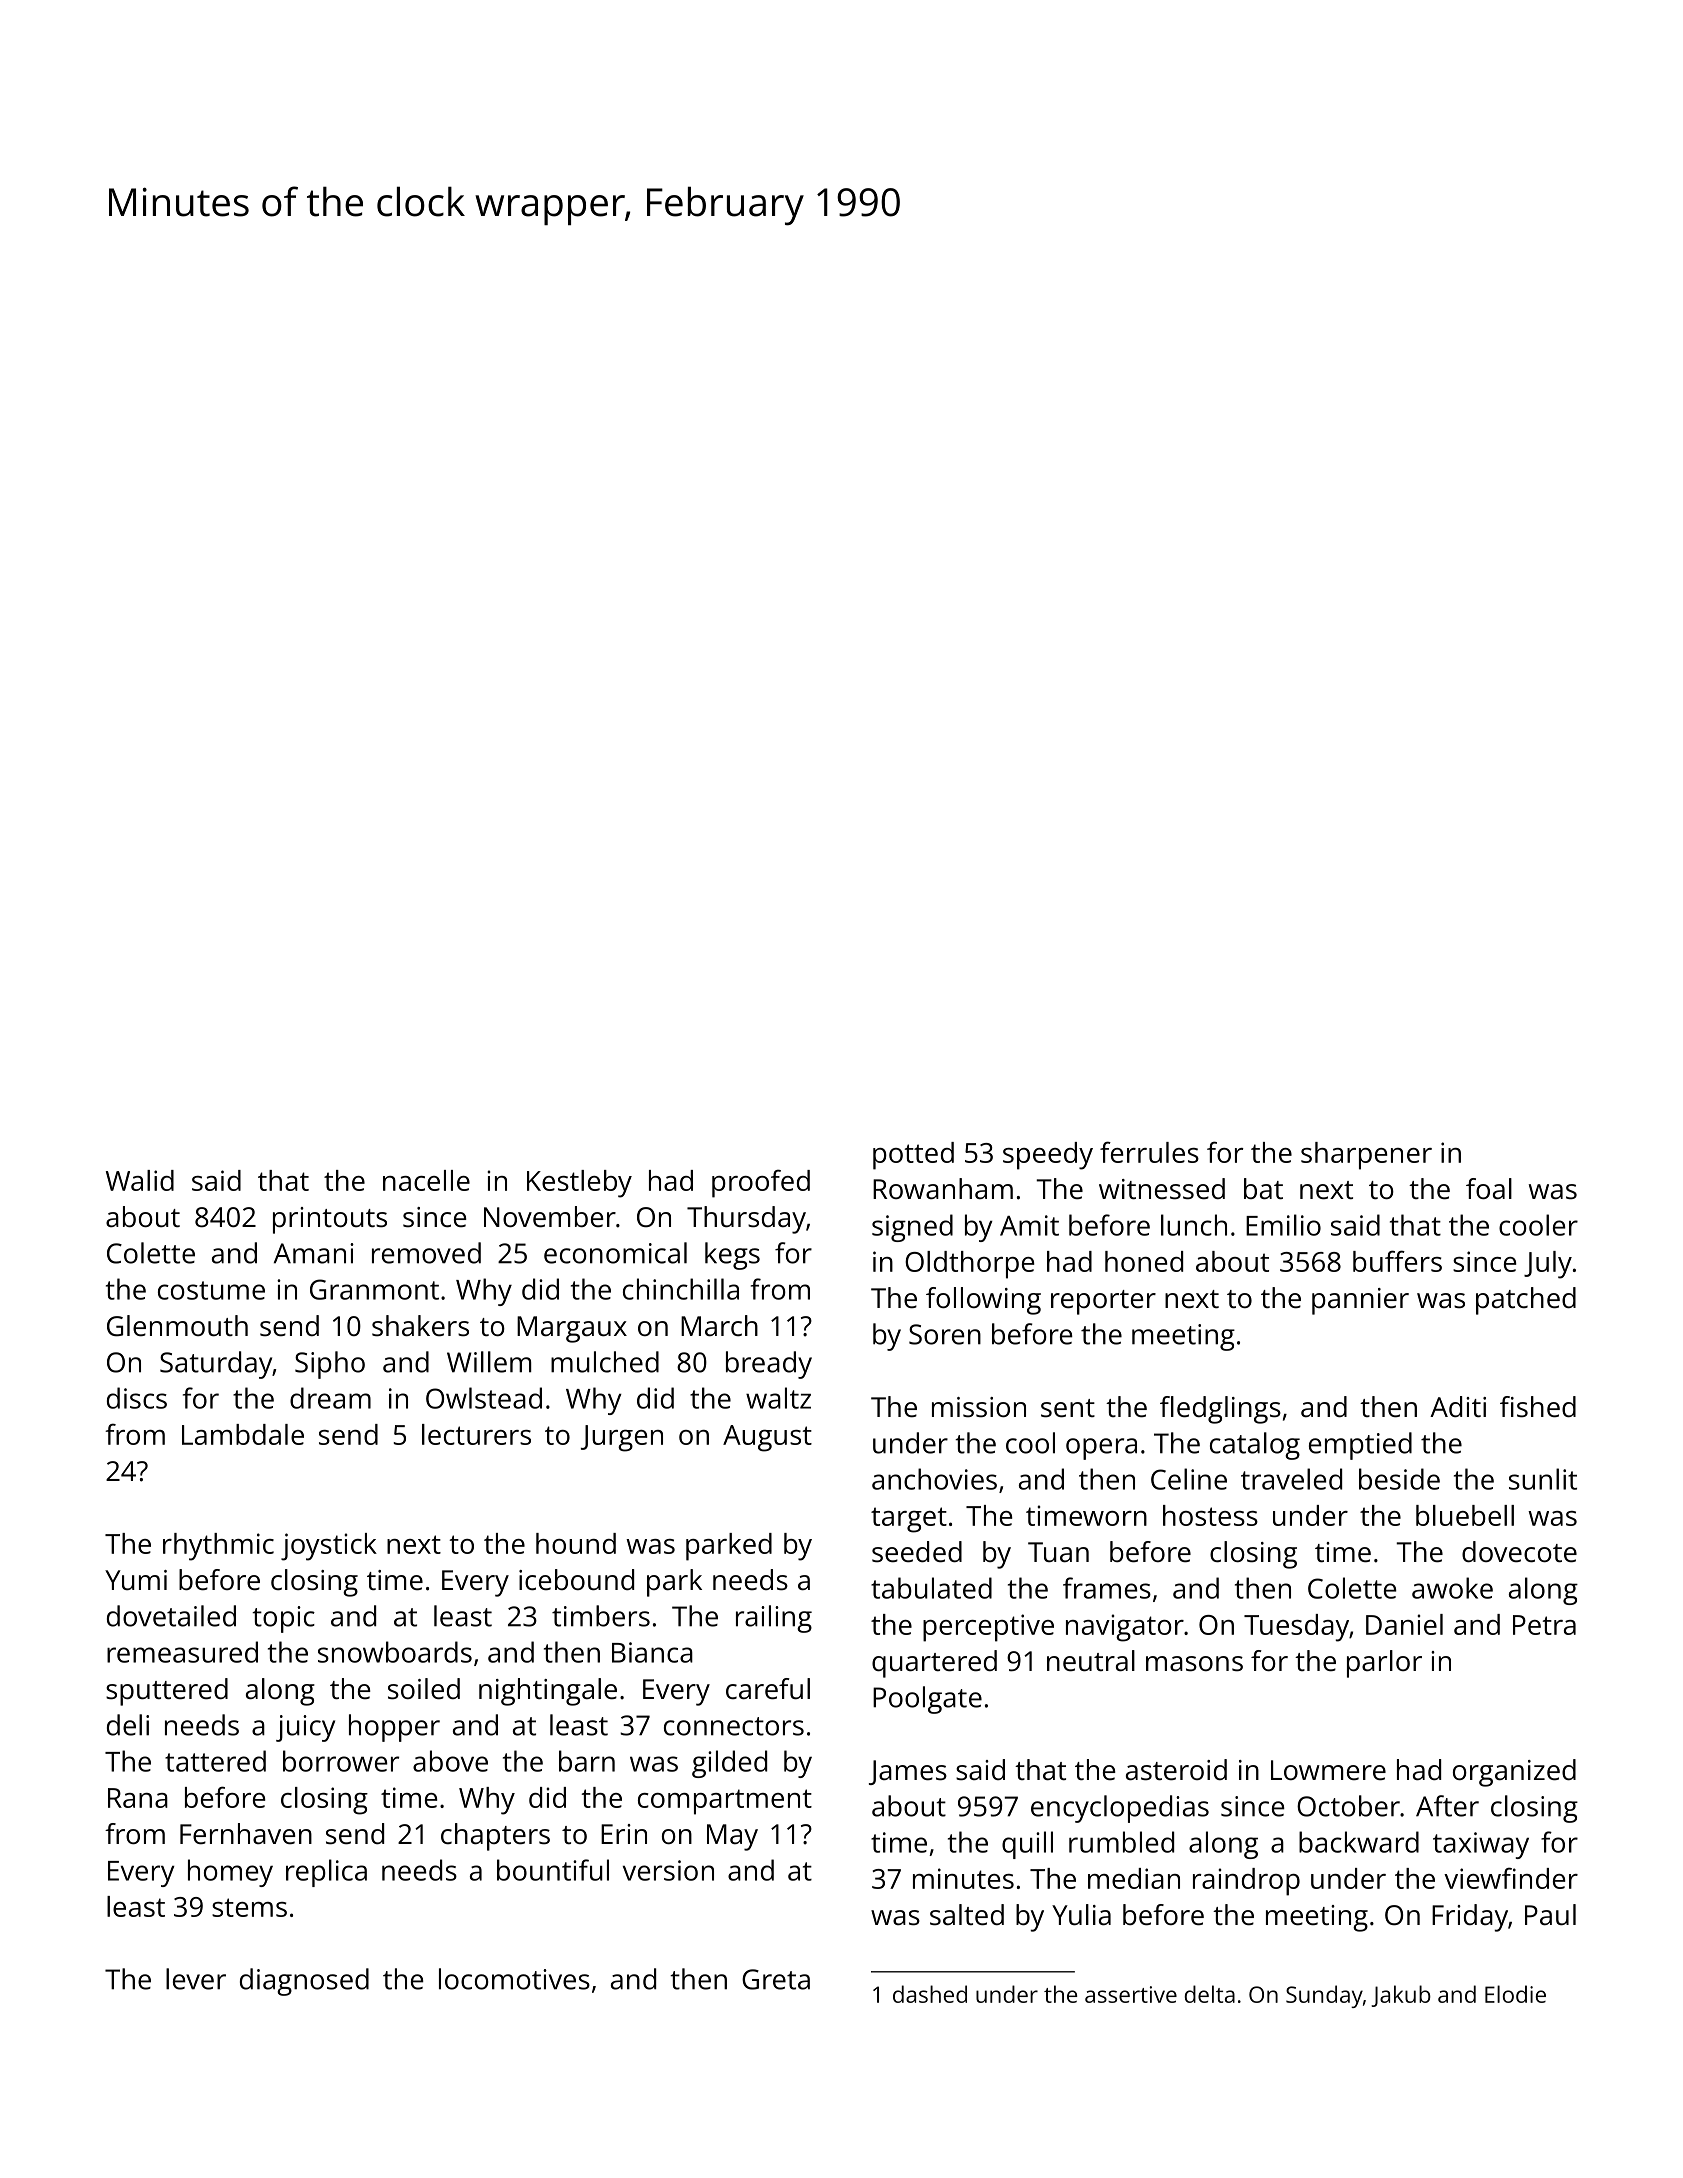 The image size is (1683, 2178). What do you see at coordinates (140, 1180) in the document?
I see `Walid` at bounding box center [140, 1180].
